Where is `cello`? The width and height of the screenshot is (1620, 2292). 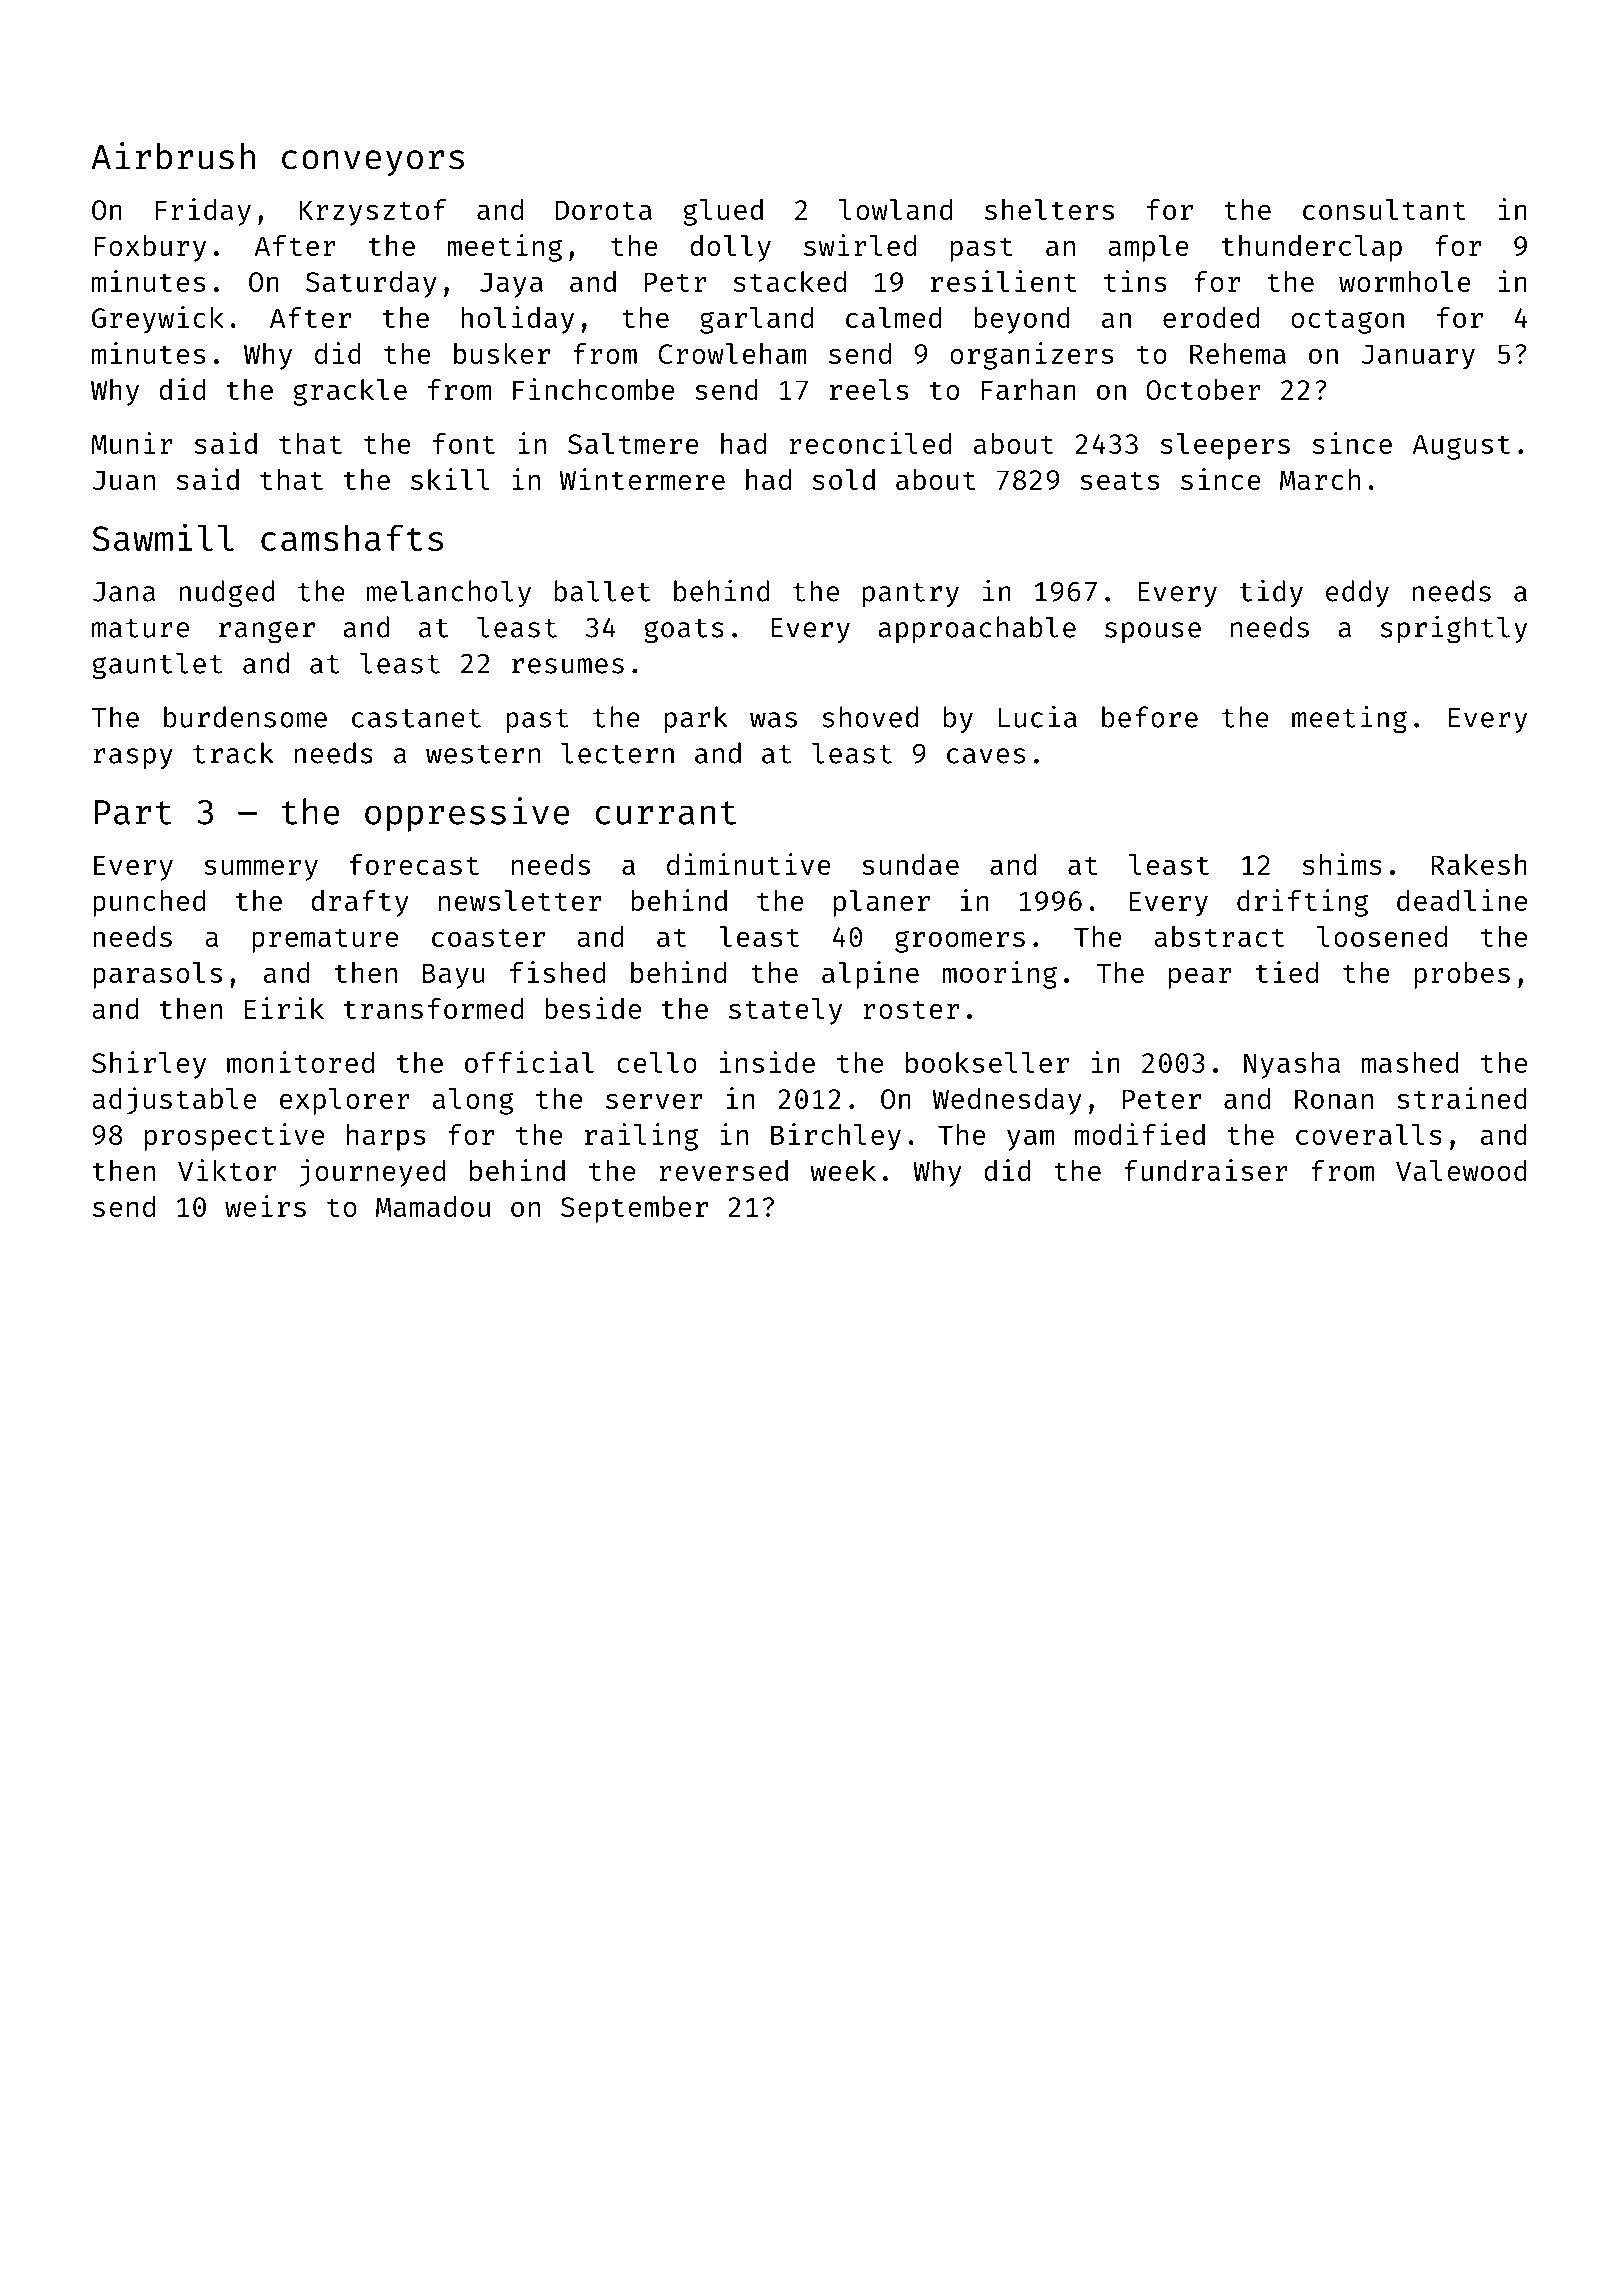 cello is located at coordinates (657, 1062).
